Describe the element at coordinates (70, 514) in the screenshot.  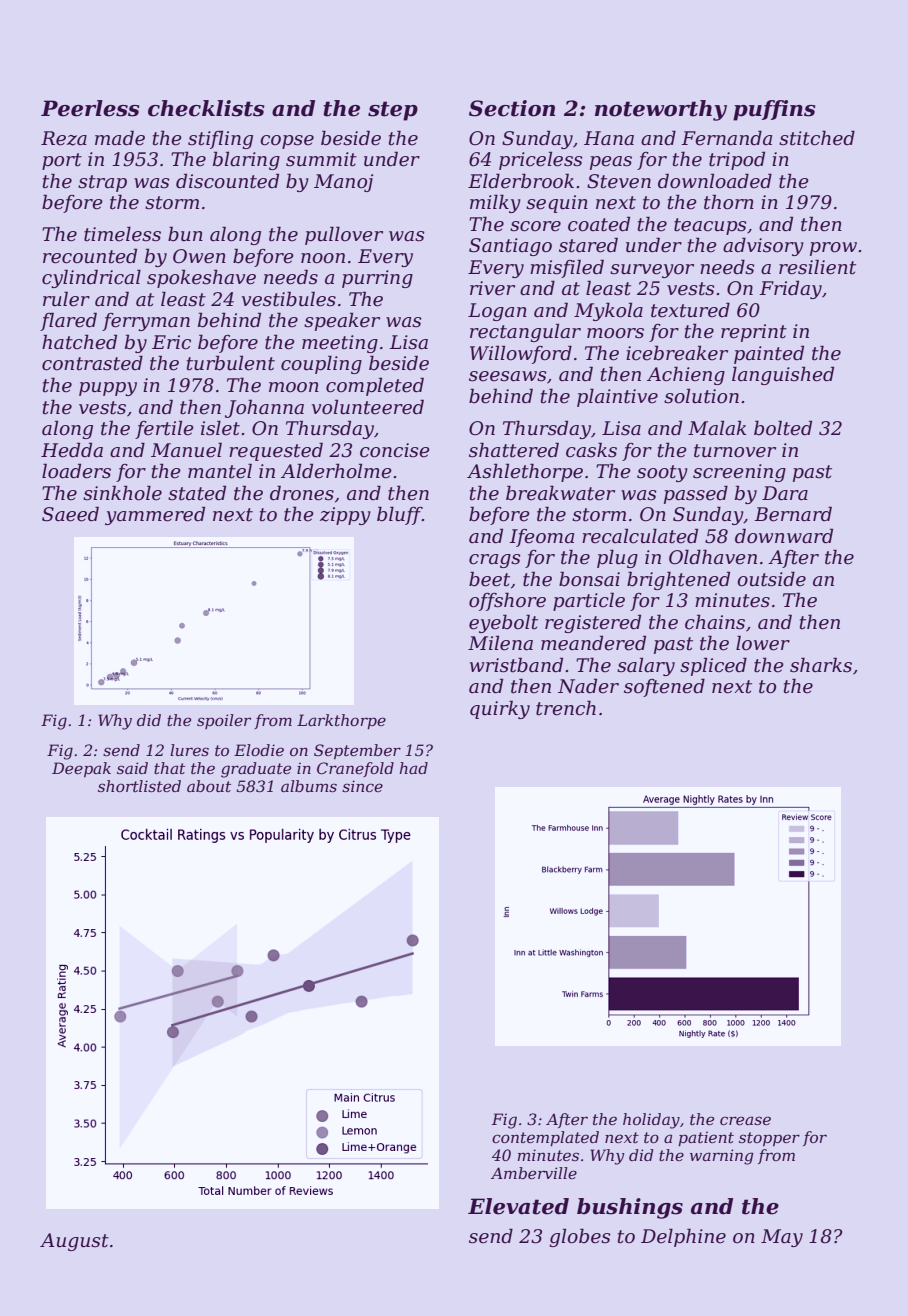
I see `Saeed` at that location.
